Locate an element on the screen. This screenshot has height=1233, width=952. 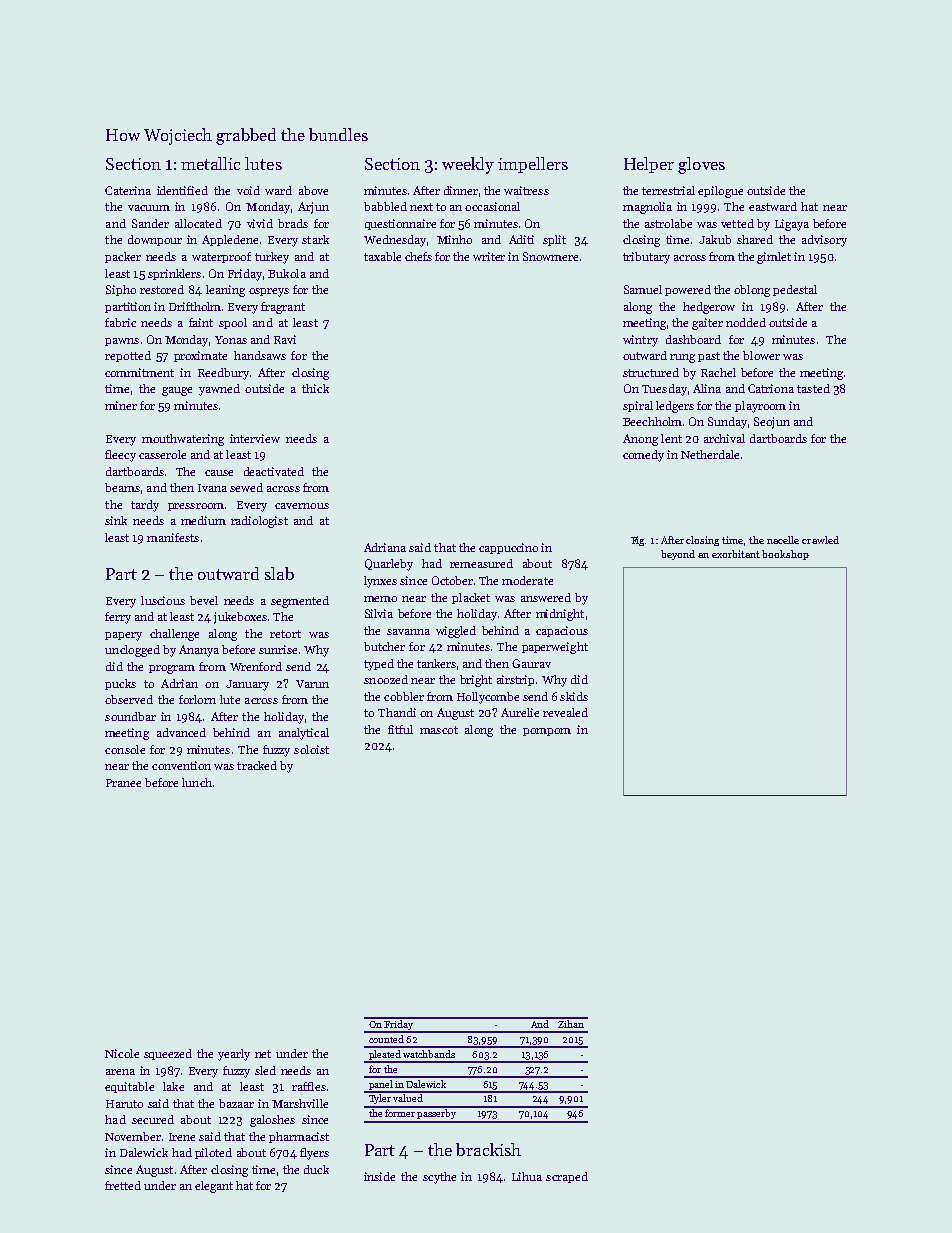
bookshop is located at coordinates (785, 555).
